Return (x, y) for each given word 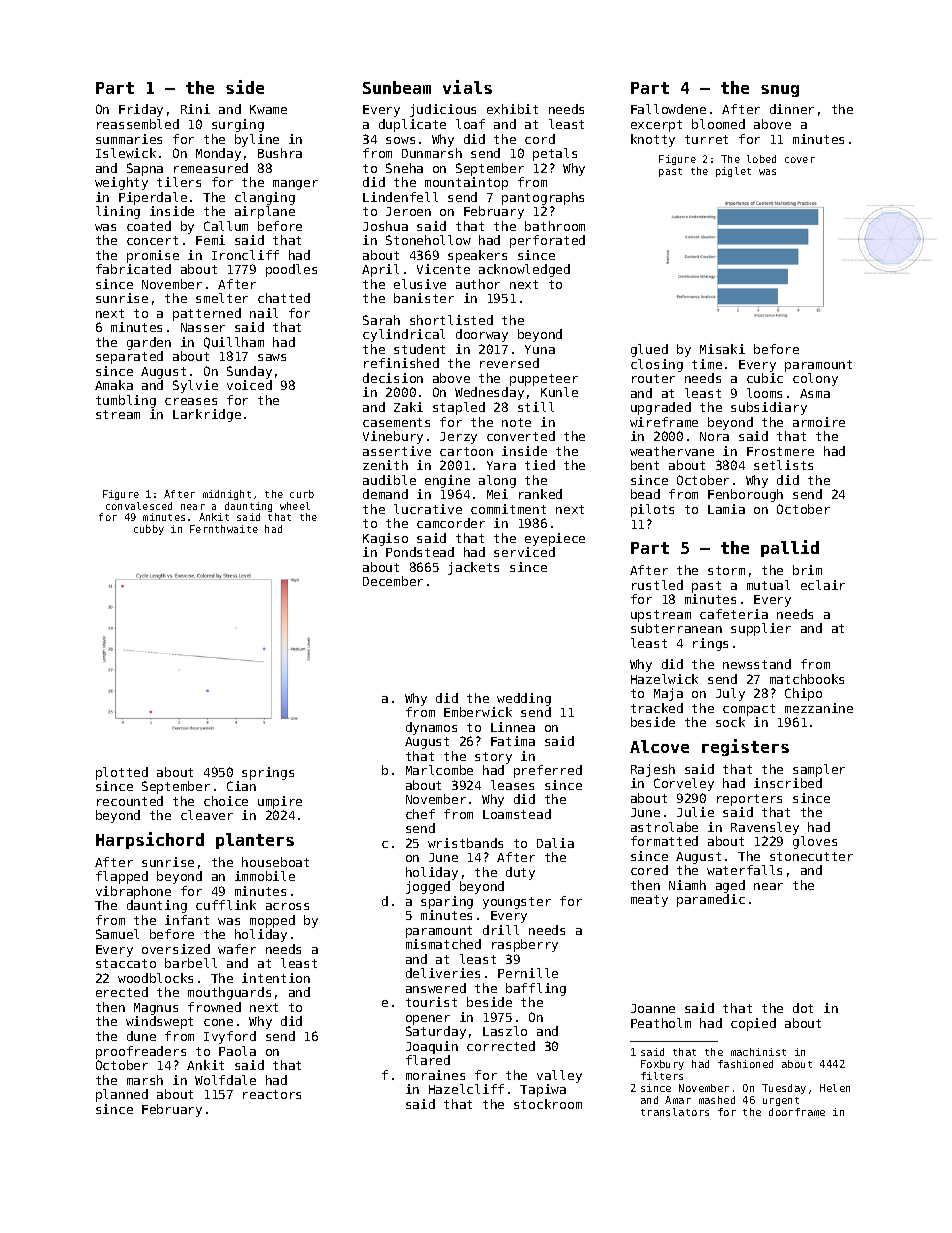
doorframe (797, 1112)
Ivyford (230, 1037)
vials (467, 87)
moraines (435, 1075)
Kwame (268, 109)
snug (780, 91)
